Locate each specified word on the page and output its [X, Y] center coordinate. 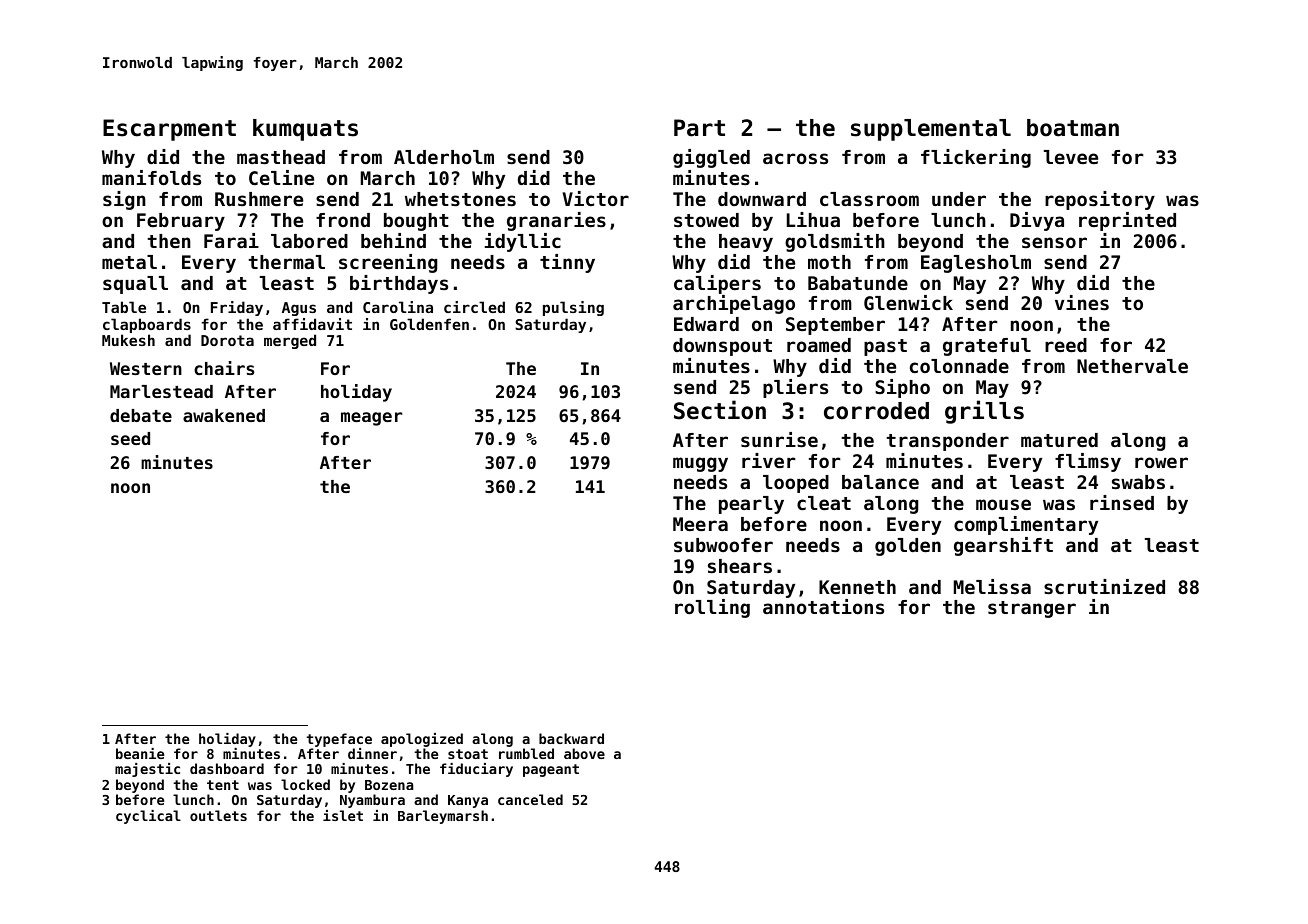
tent [223, 785]
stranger [1032, 609]
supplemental [931, 130]
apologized [422, 740]
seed [130, 438]
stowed [706, 220]
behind [393, 240]
